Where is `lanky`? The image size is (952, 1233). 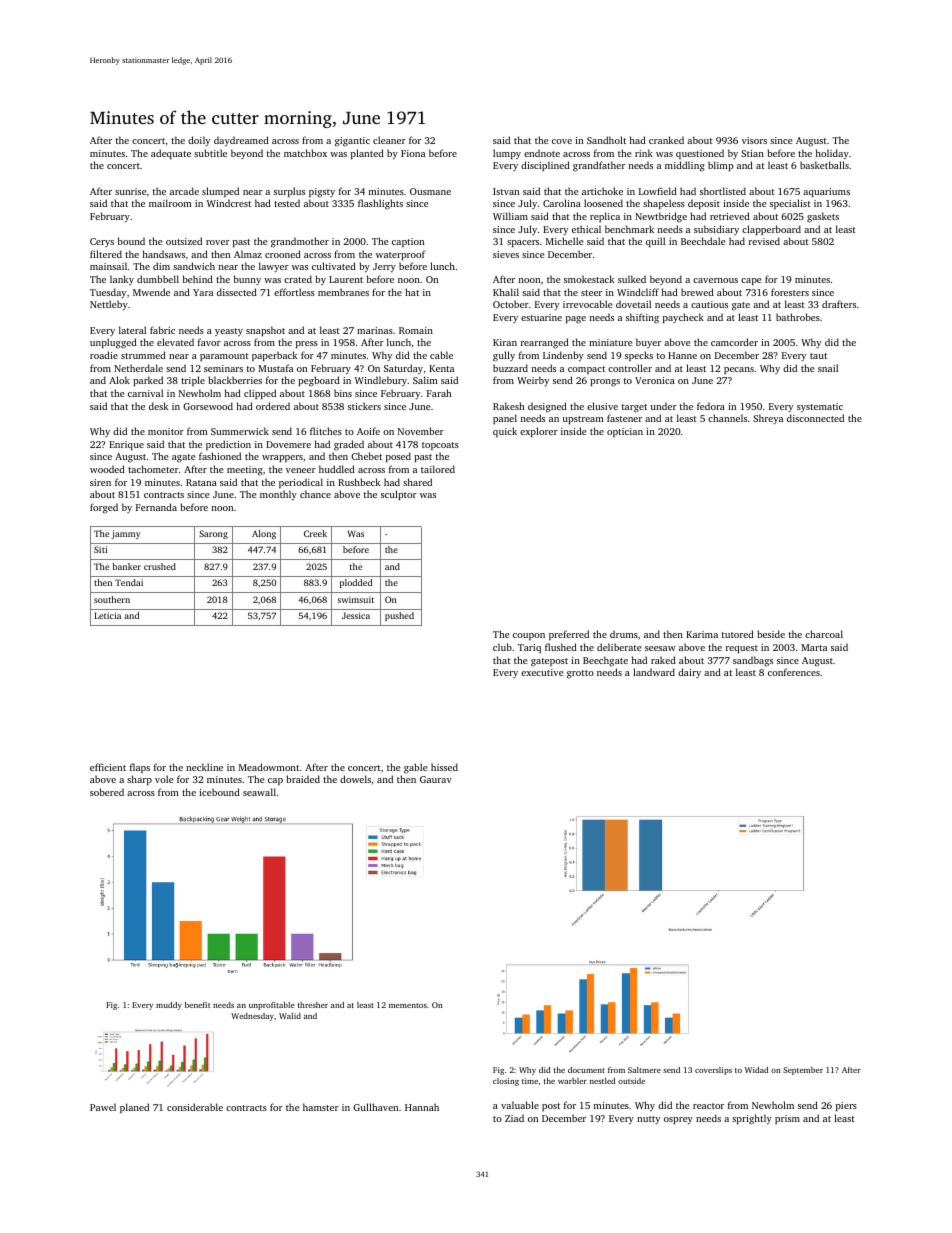 lanky is located at coordinates (122, 280).
